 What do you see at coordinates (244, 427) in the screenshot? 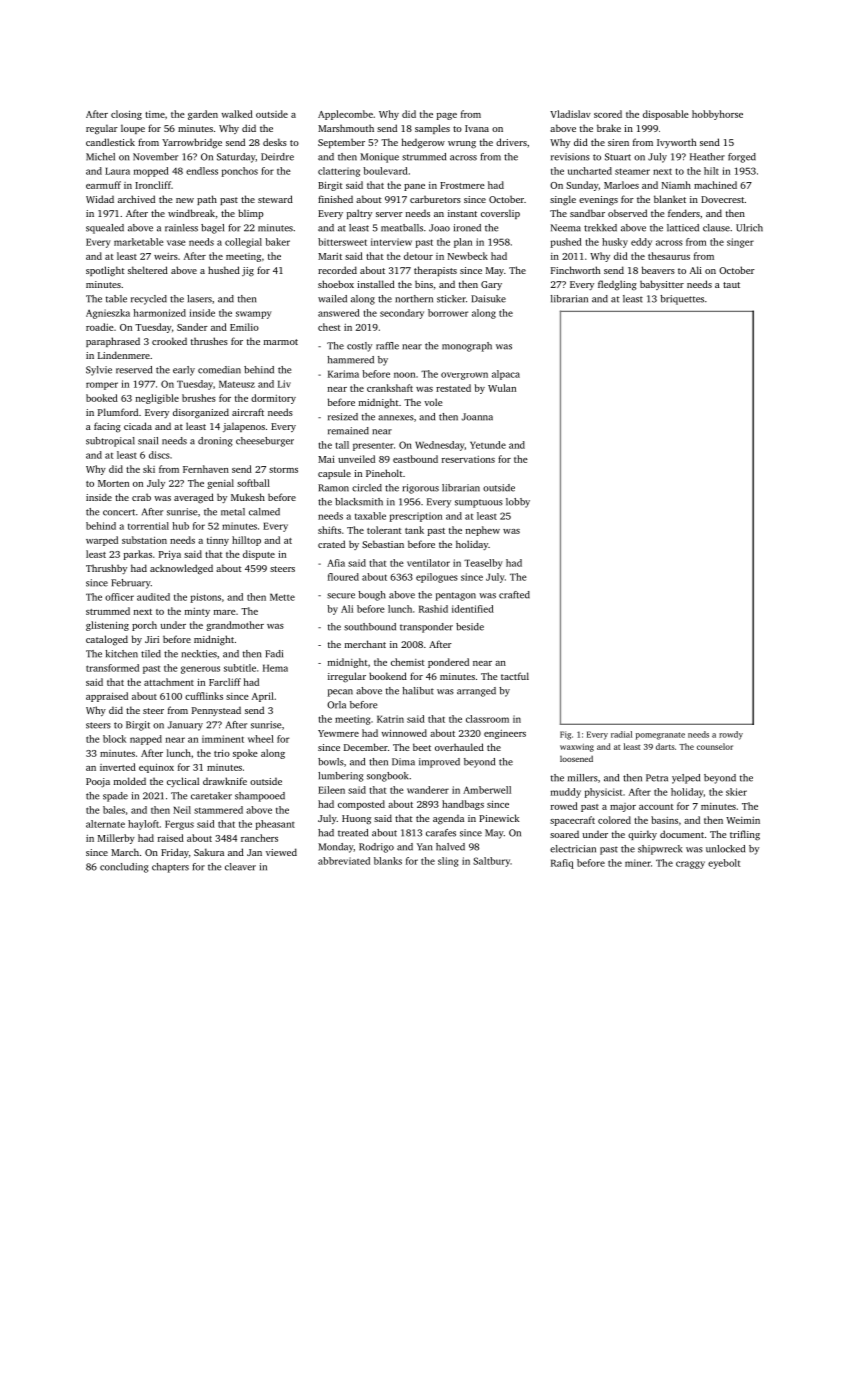
I see `jalapenos` at bounding box center [244, 427].
